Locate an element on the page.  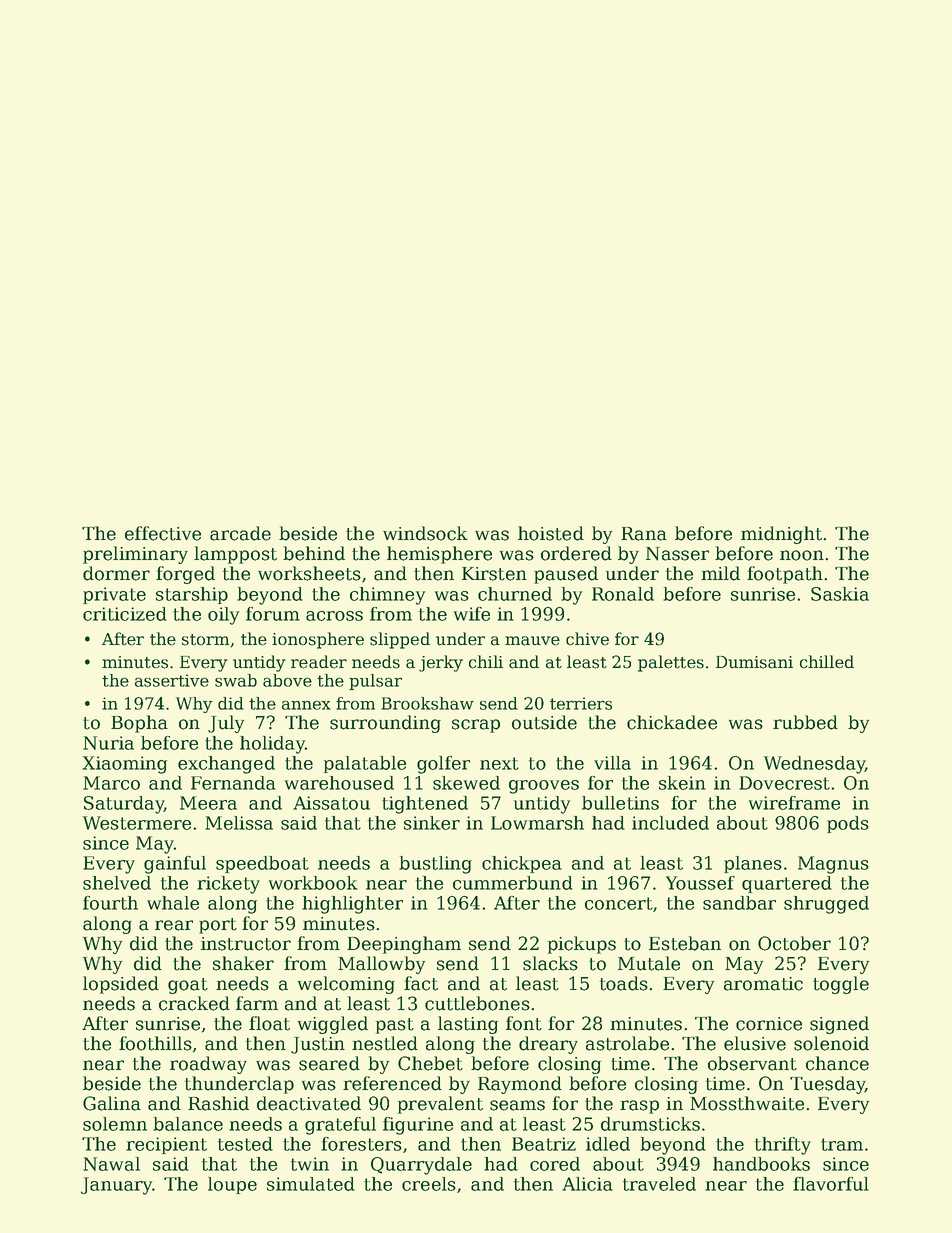
skewed is located at coordinates (466, 783).
